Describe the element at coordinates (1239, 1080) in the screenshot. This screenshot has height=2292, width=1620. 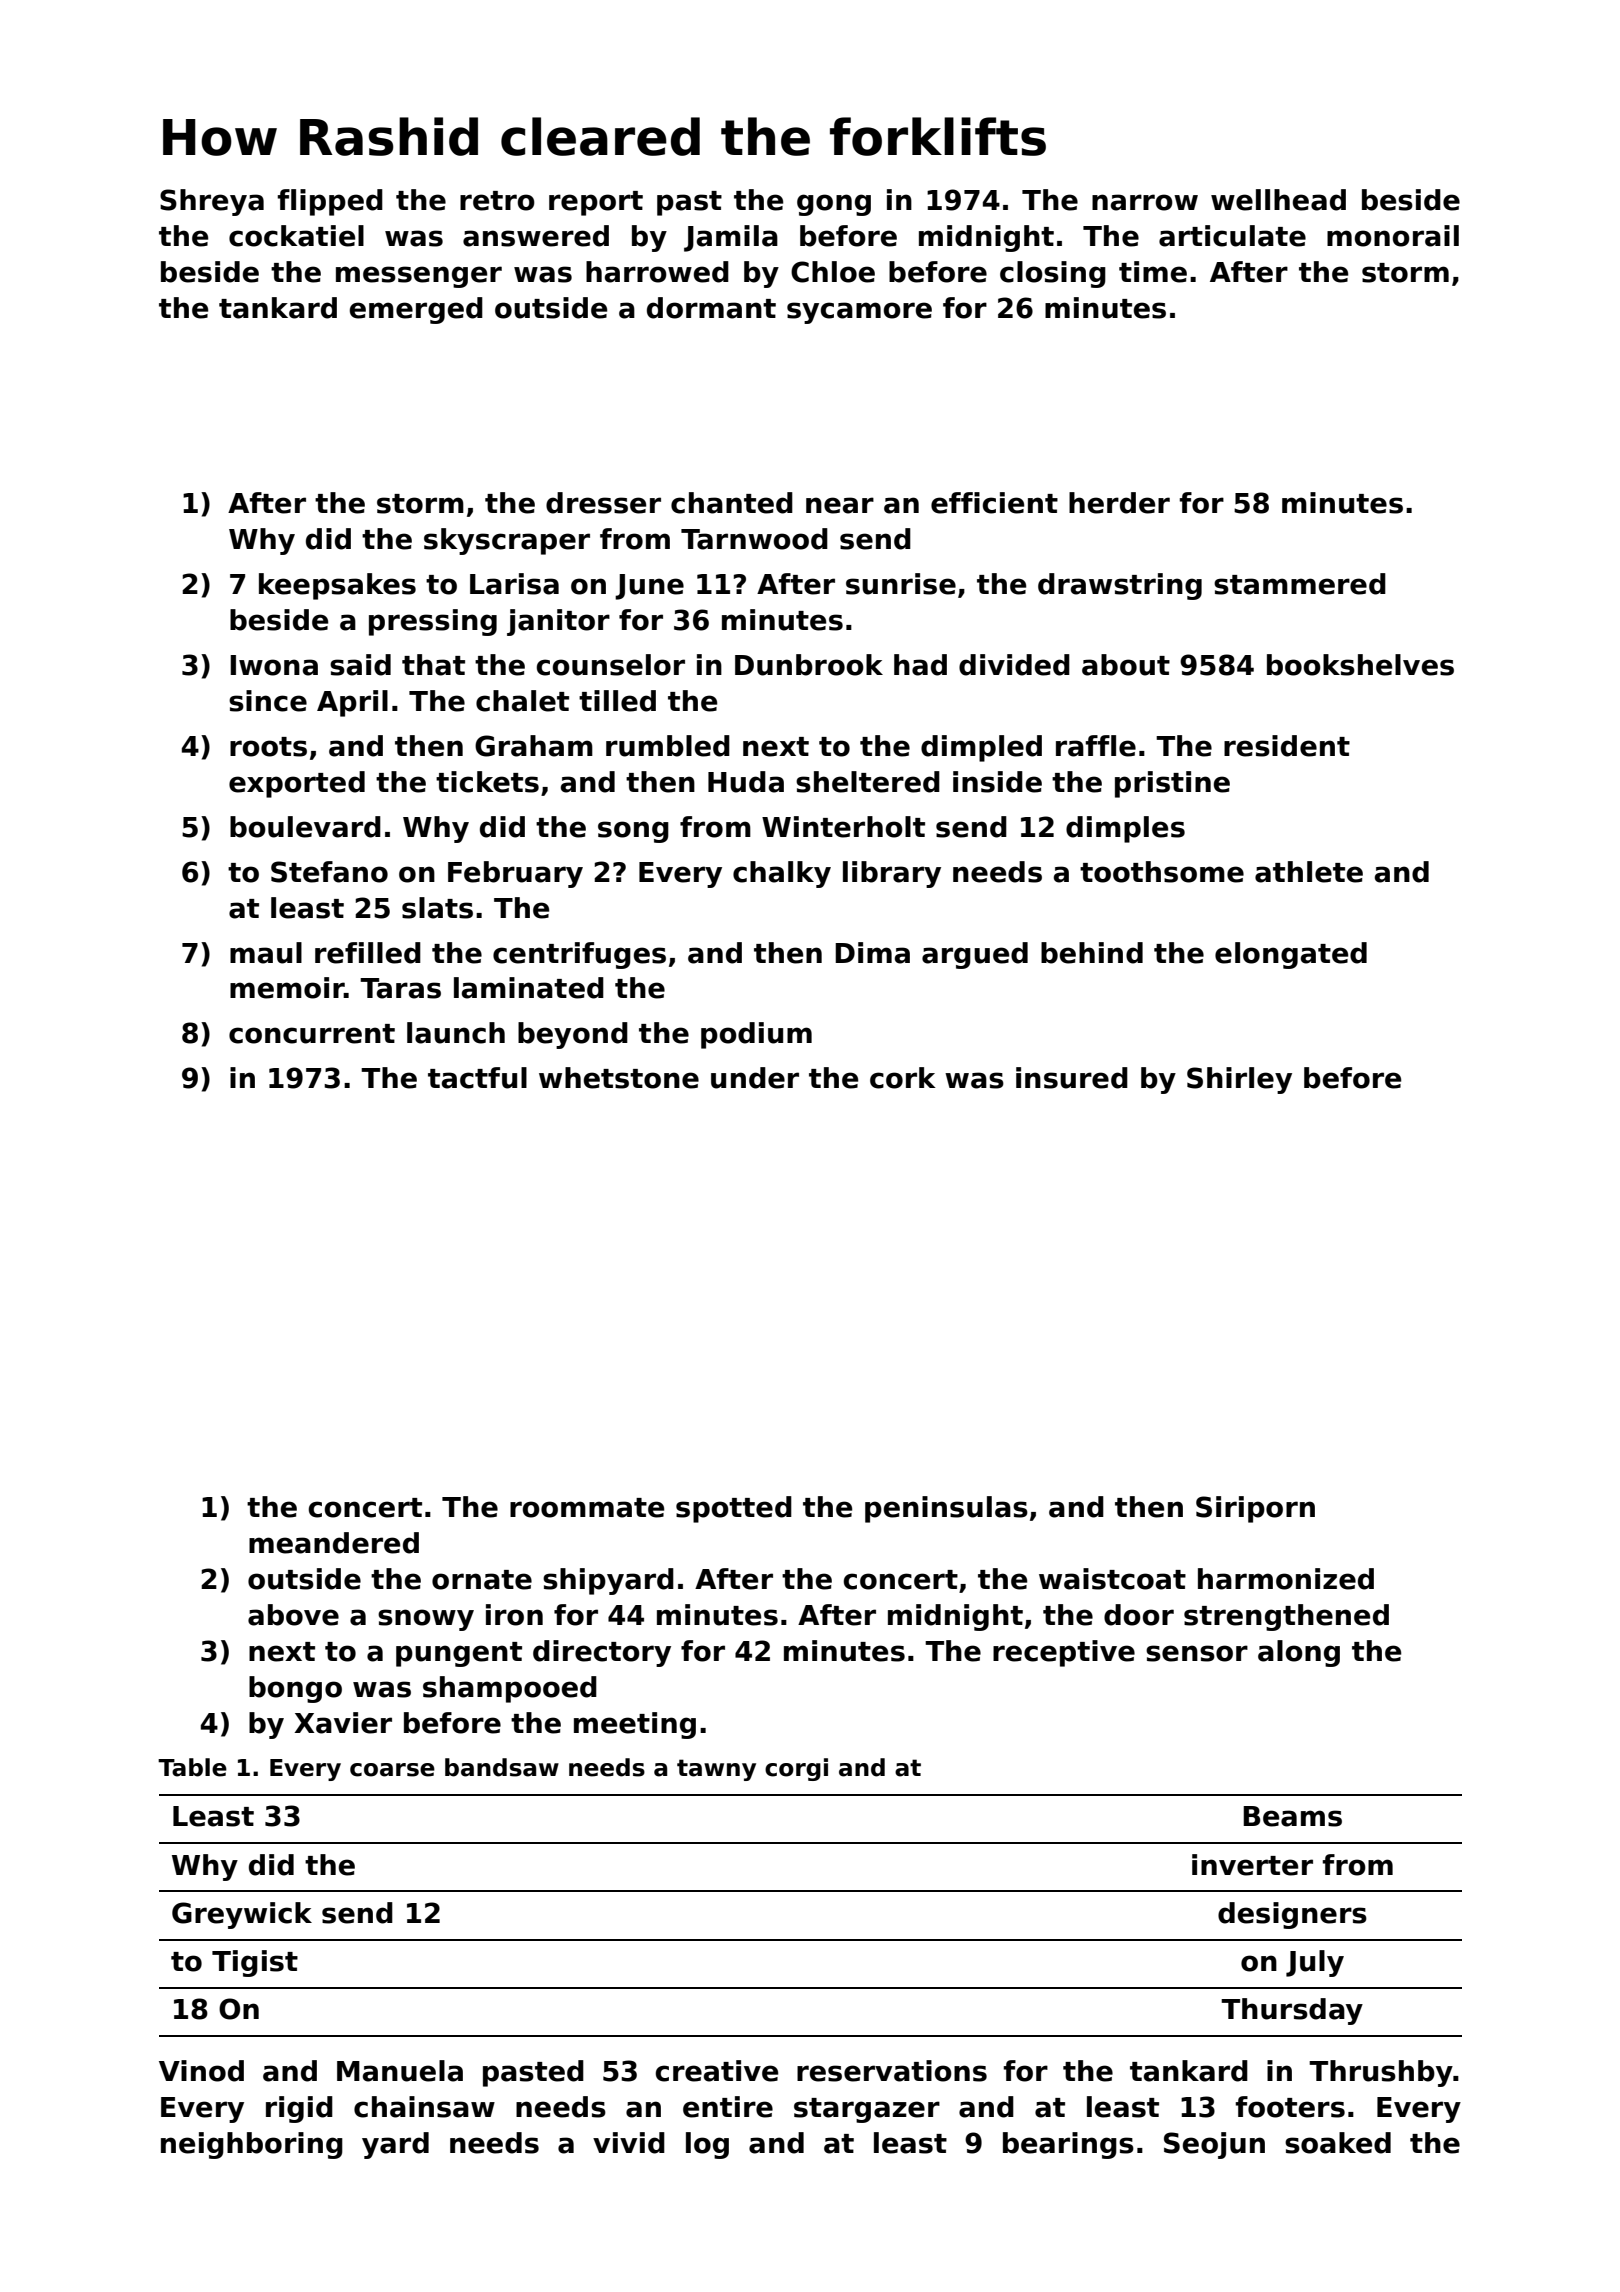
I see `Shirley` at that location.
